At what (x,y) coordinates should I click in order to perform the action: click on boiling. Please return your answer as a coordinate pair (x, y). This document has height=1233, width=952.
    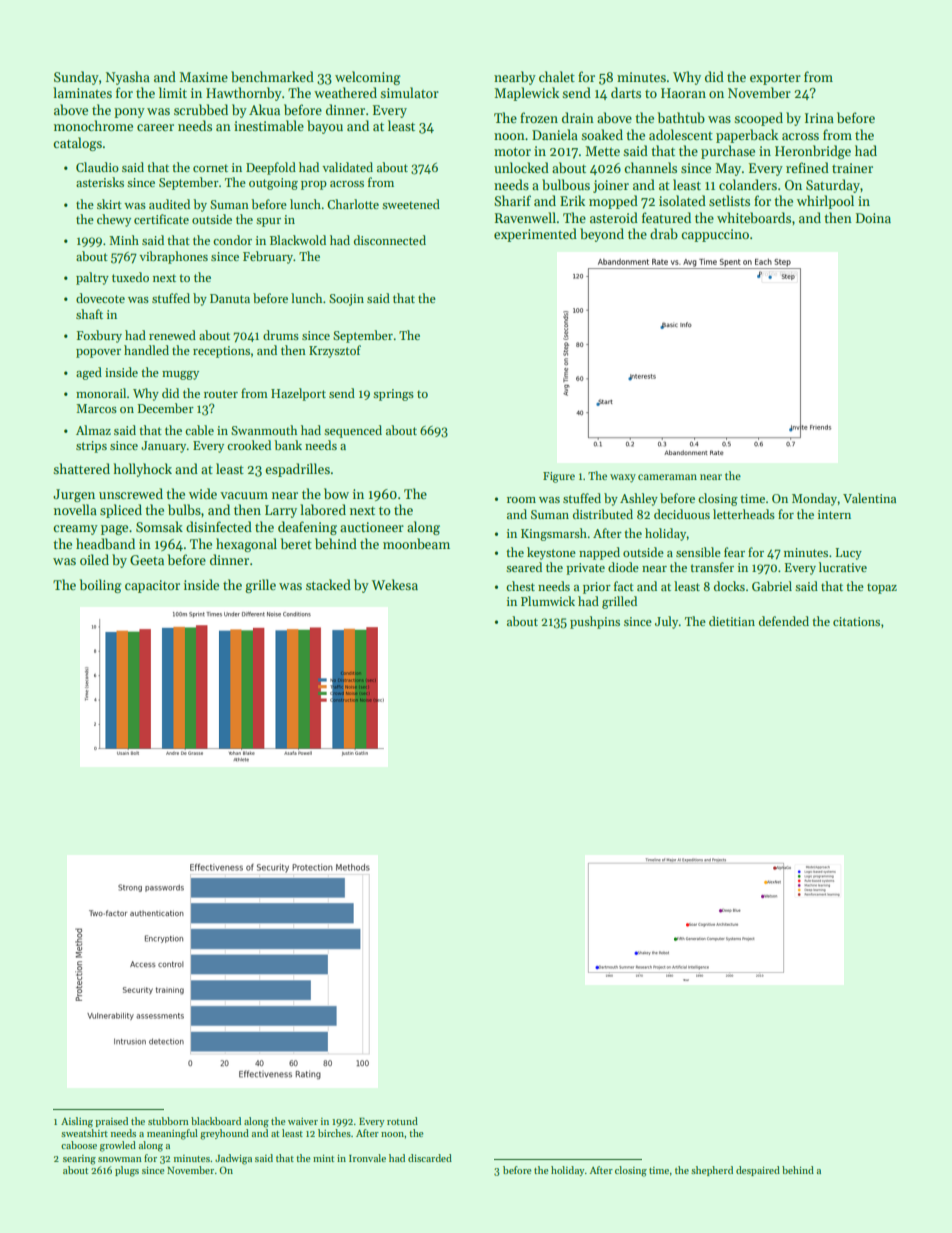
    Looking at the image, I should click on (101, 586).
